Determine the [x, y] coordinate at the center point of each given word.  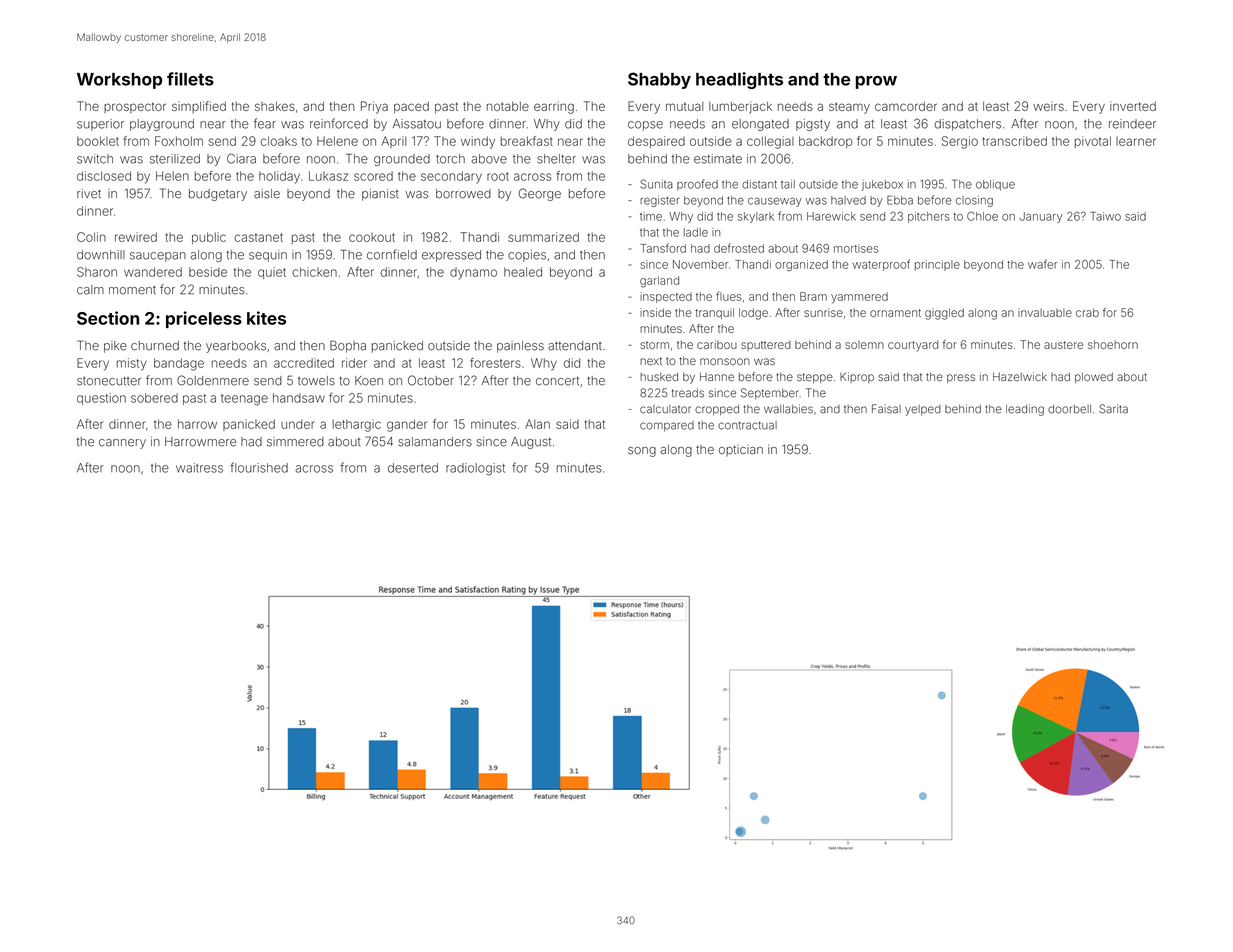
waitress [199, 468]
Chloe [982, 216]
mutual [684, 106]
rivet [89, 194]
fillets [190, 79]
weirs [1048, 106]
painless [520, 347]
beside [208, 272]
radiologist [475, 469]
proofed [697, 185]
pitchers [929, 217]
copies [527, 256]
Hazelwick [1020, 376]
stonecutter [109, 381]
